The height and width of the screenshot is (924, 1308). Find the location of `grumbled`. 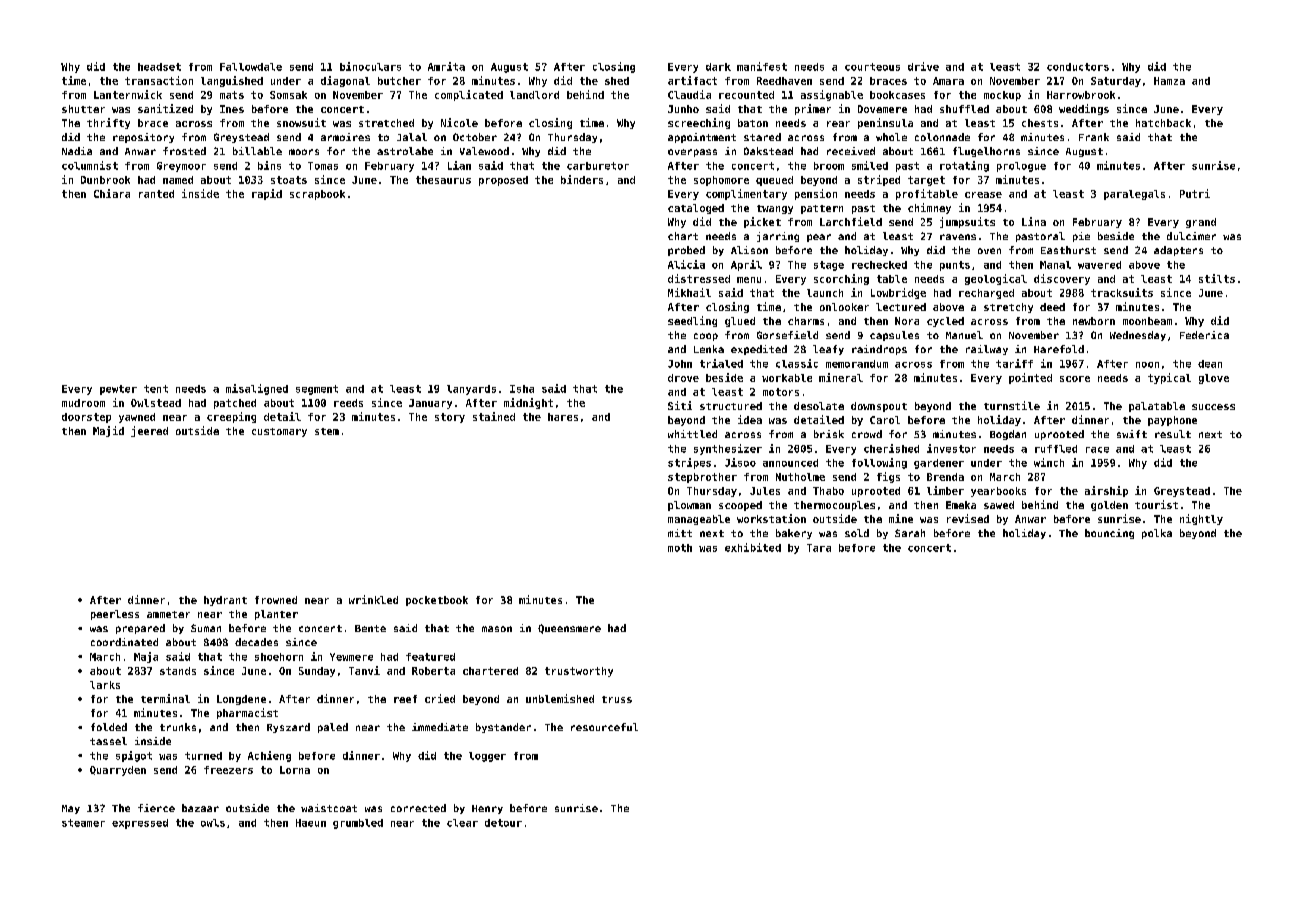

grumbled is located at coordinates (358, 824).
